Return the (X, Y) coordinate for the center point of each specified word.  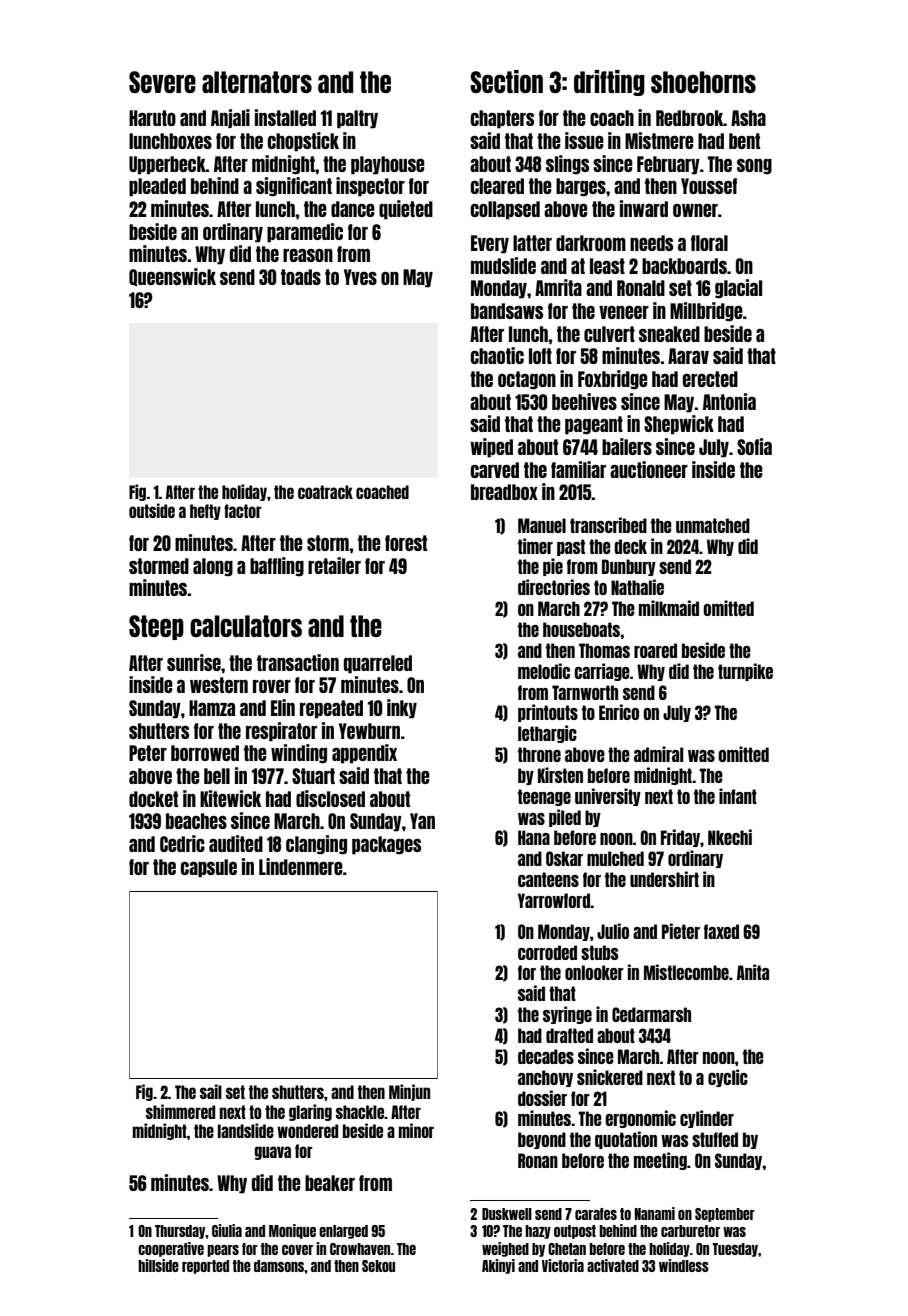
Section (506, 81)
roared (655, 650)
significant (294, 187)
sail (211, 1091)
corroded (547, 952)
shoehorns (703, 82)
